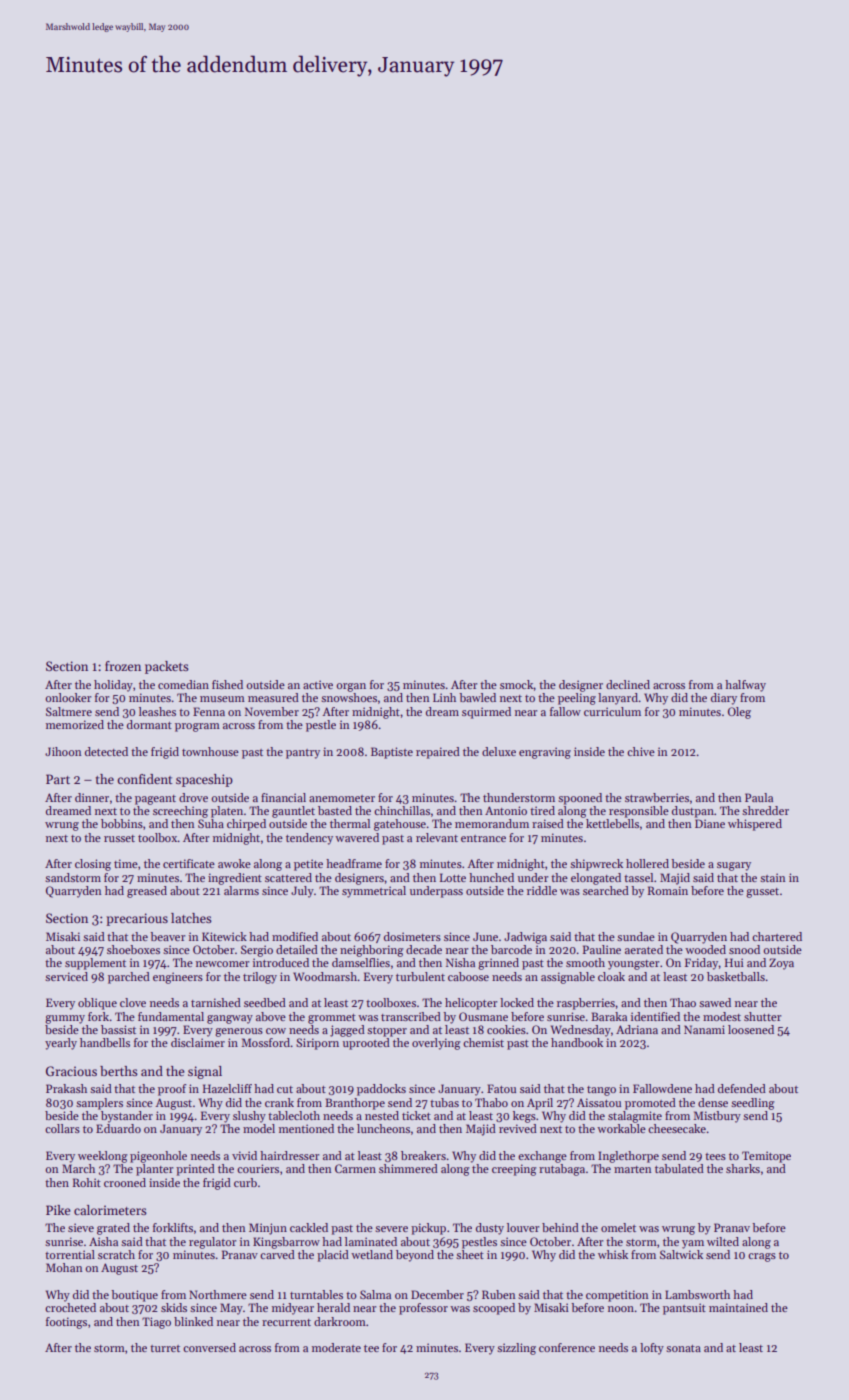 The height and width of the page is (1400, 849). I want to click on shutter, so click(762, 1016).
